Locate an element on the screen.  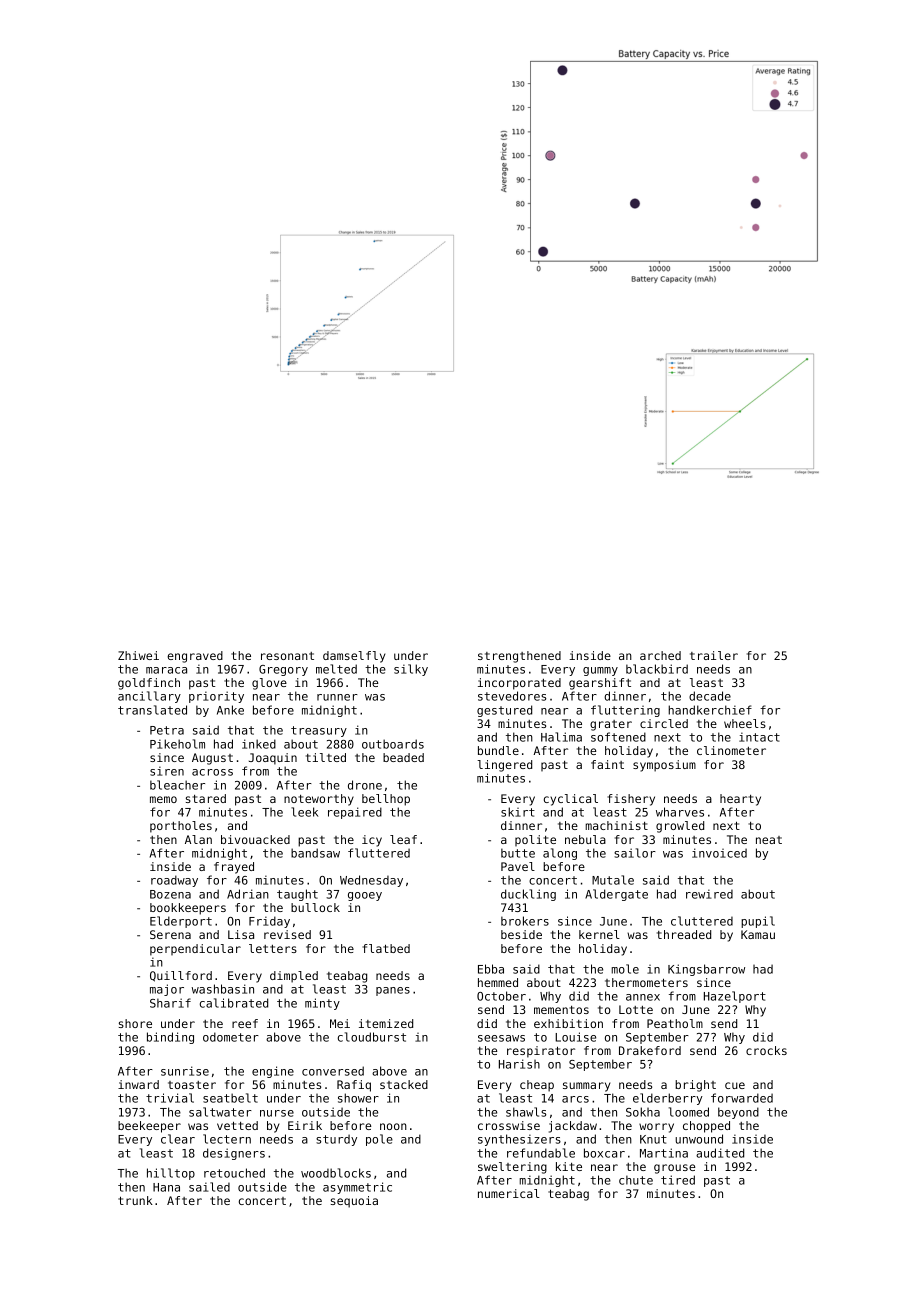
damselfly is located at coordinates (354, 657).
